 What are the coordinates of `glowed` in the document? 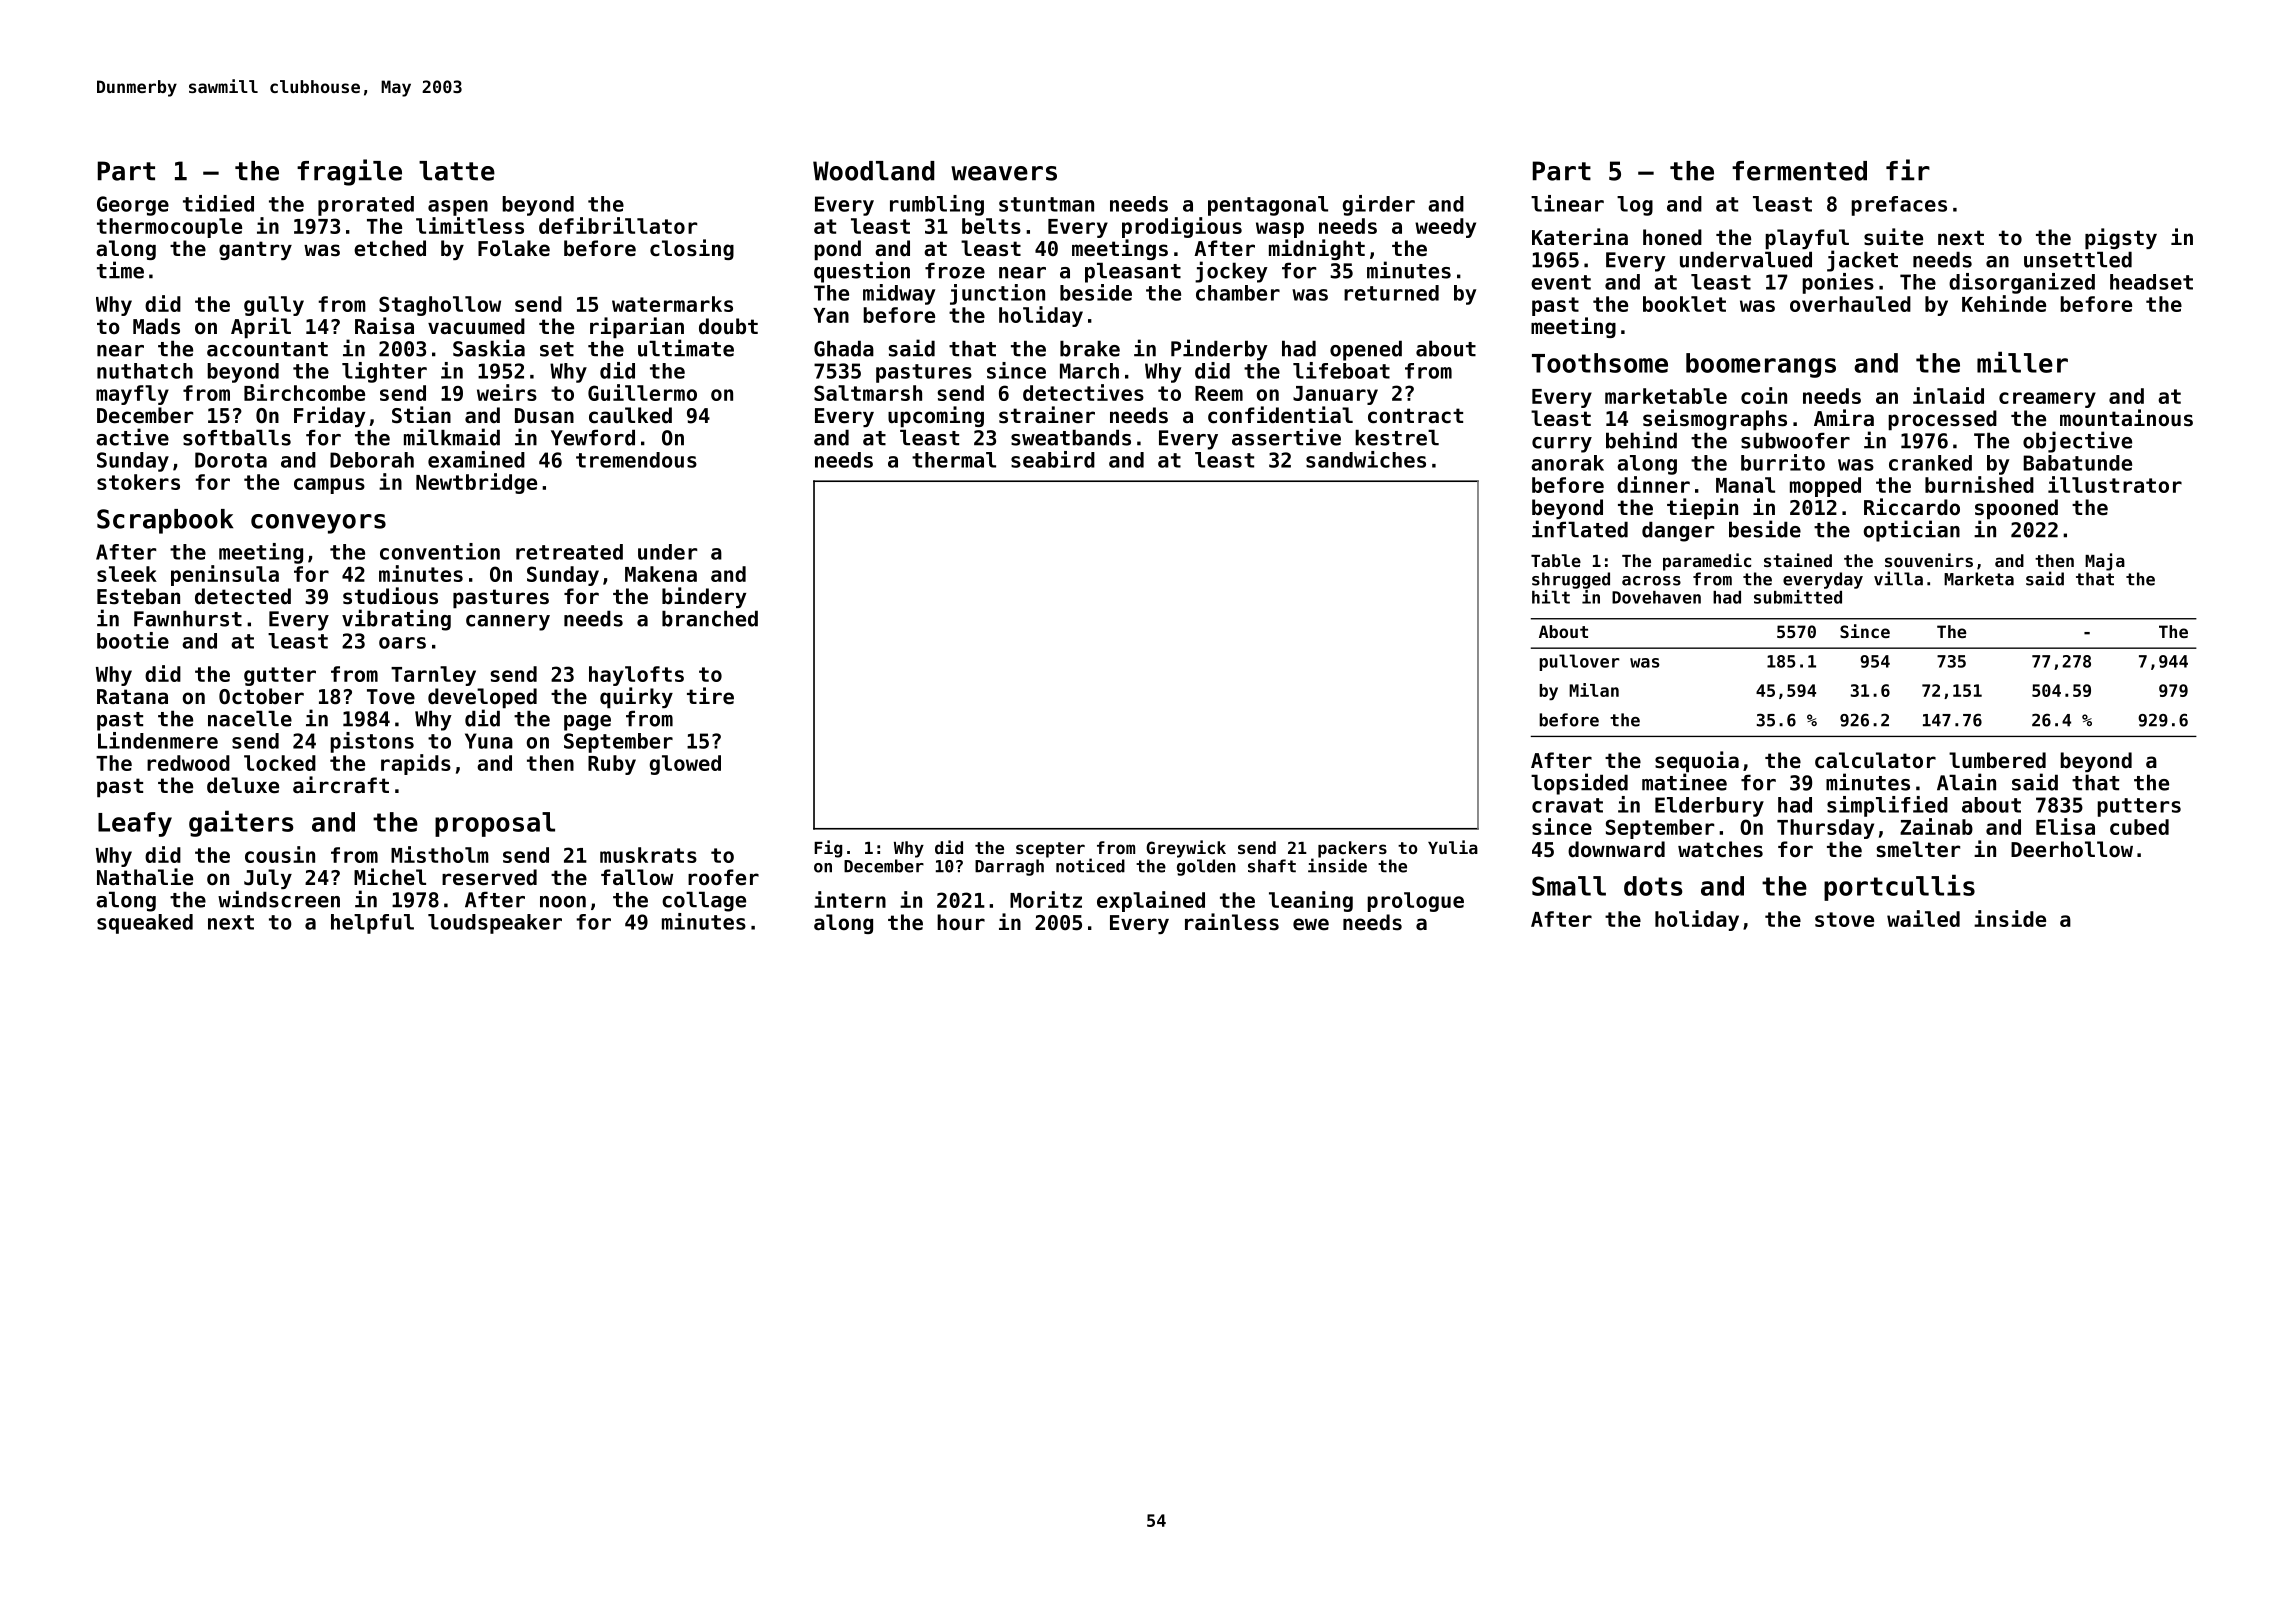 It's located at (685, 765).
